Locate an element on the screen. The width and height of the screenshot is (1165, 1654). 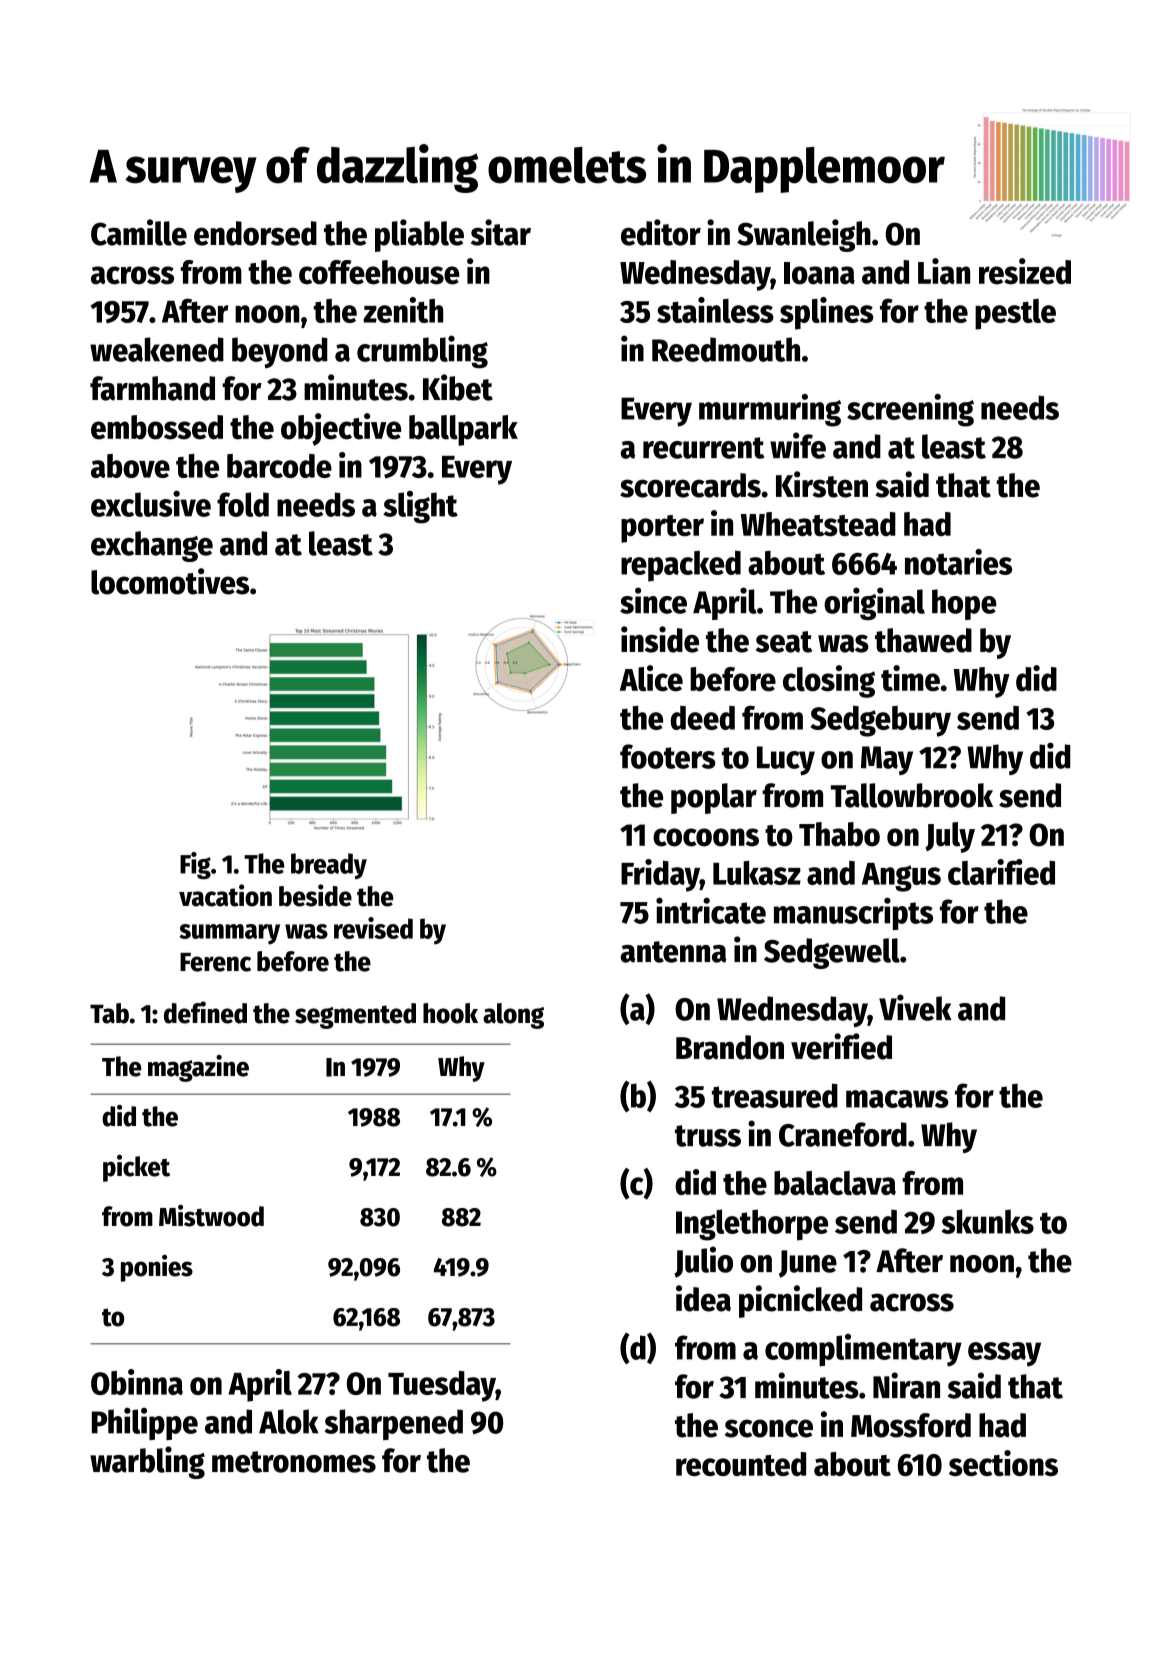
Swanleigh is located at coordinates (804, 235).
